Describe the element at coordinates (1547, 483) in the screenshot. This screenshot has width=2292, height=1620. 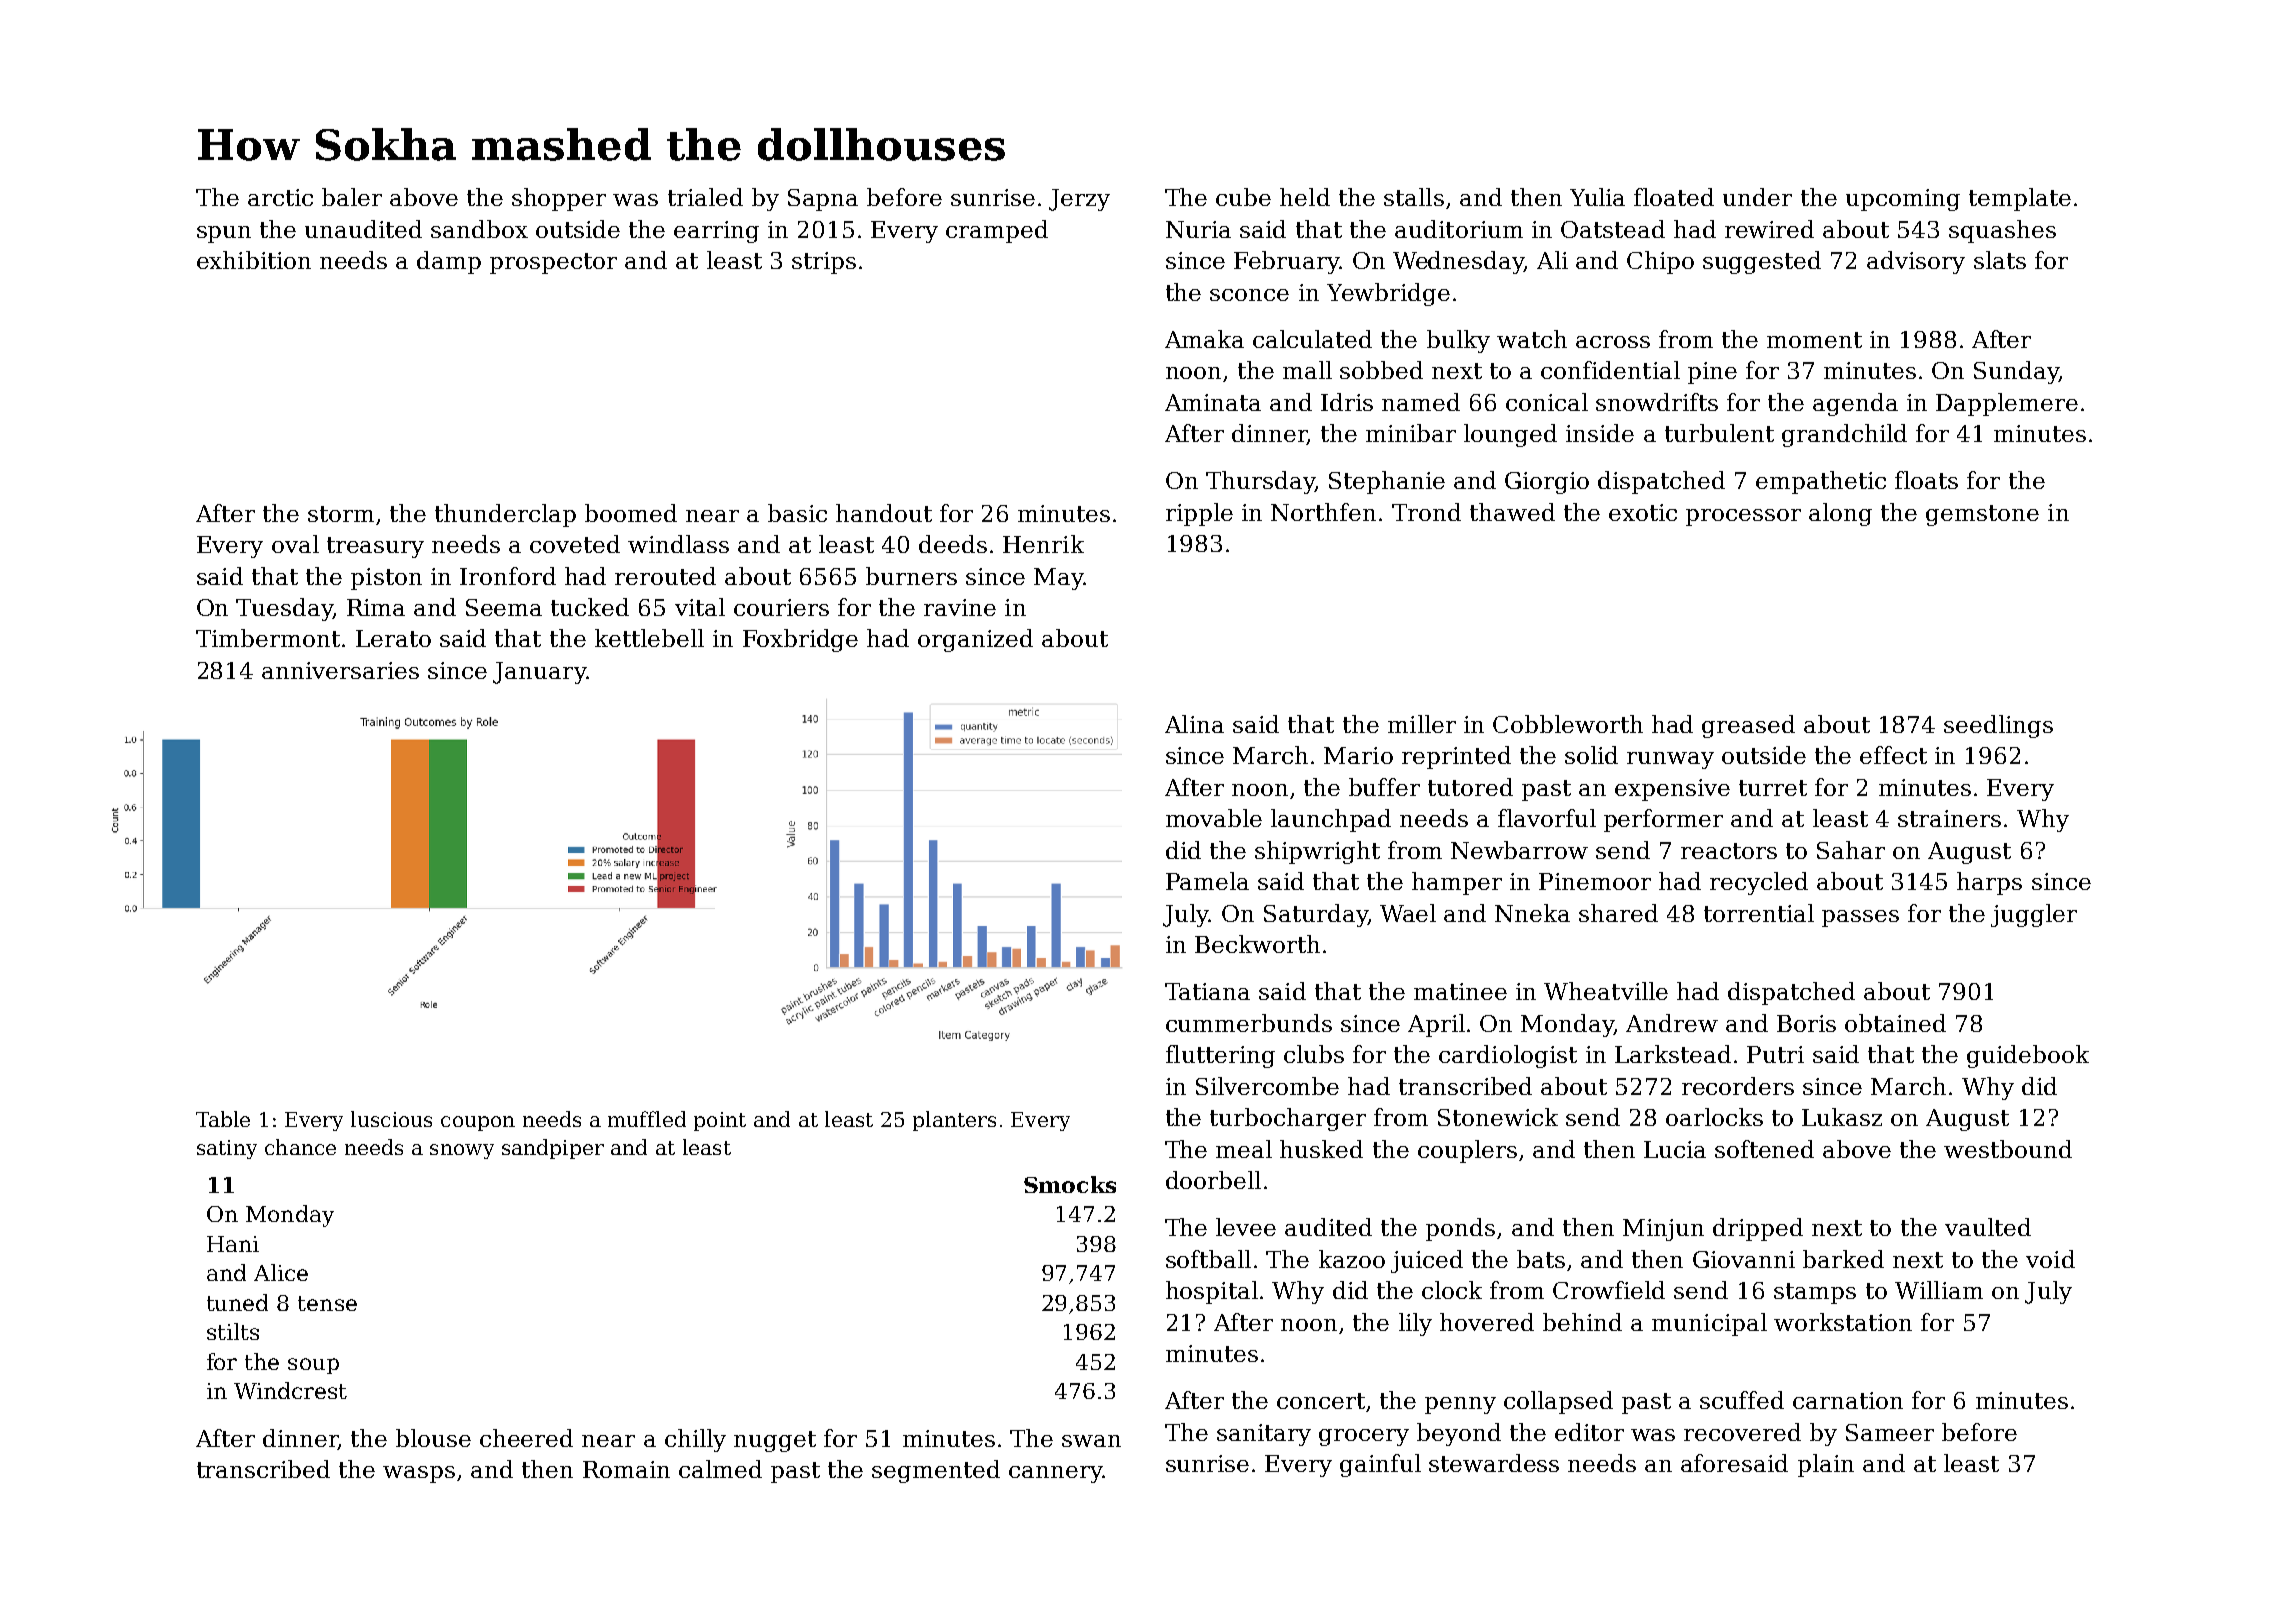
I see `Giorgio` at that location.
